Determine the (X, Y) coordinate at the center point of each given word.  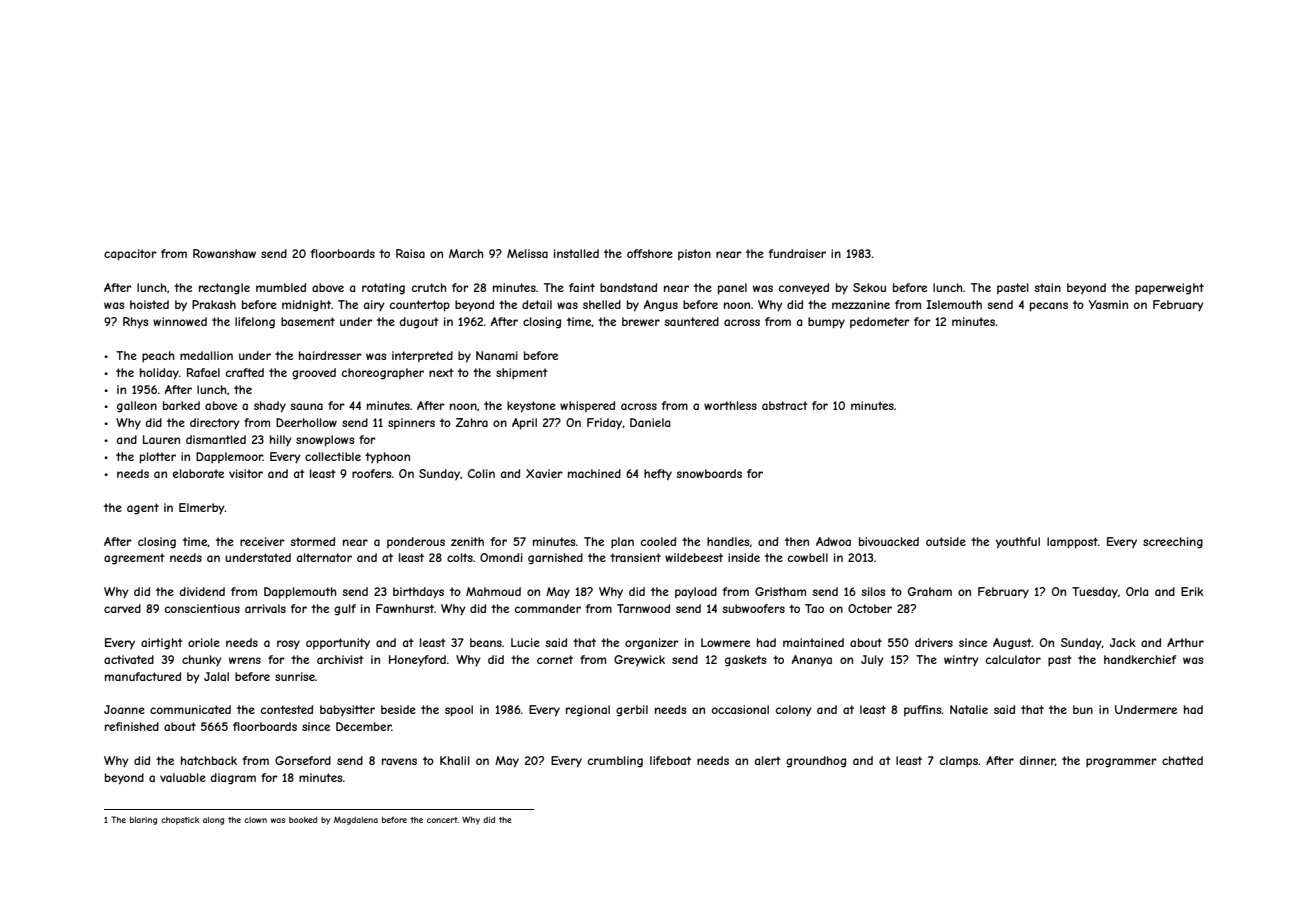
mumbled (281, 287)
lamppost (1072, 543)
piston (694, 254)
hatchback (209, 760)
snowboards (709, 473)
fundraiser (797, 253)
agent (143, 509)
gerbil (632, 711)
